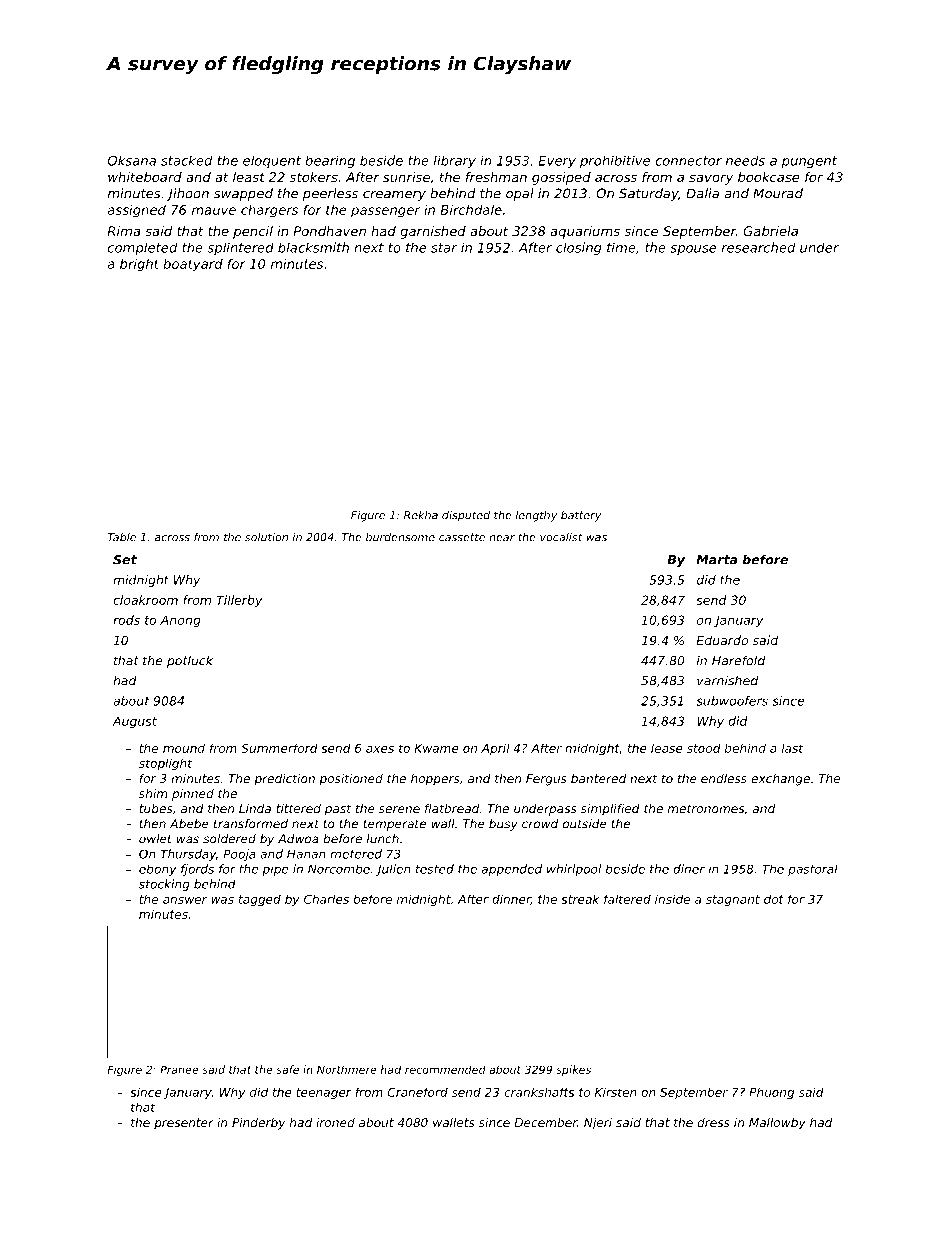 The image size is (952, 1233). I want to click on Abebe, so click(189, 824).
